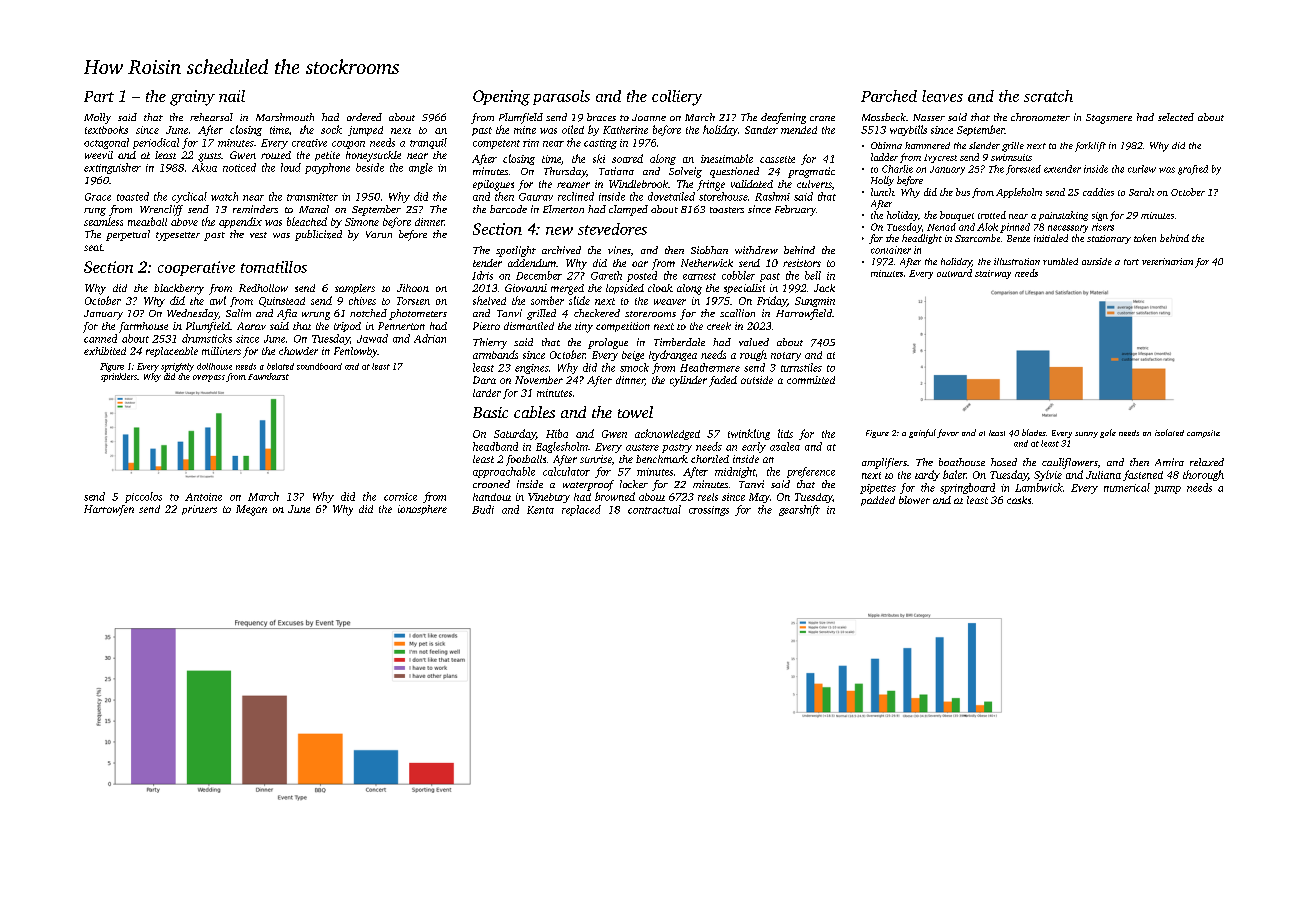 The height and width of the document is (924, 1308). I want to click on favor, so click(948, 433).
